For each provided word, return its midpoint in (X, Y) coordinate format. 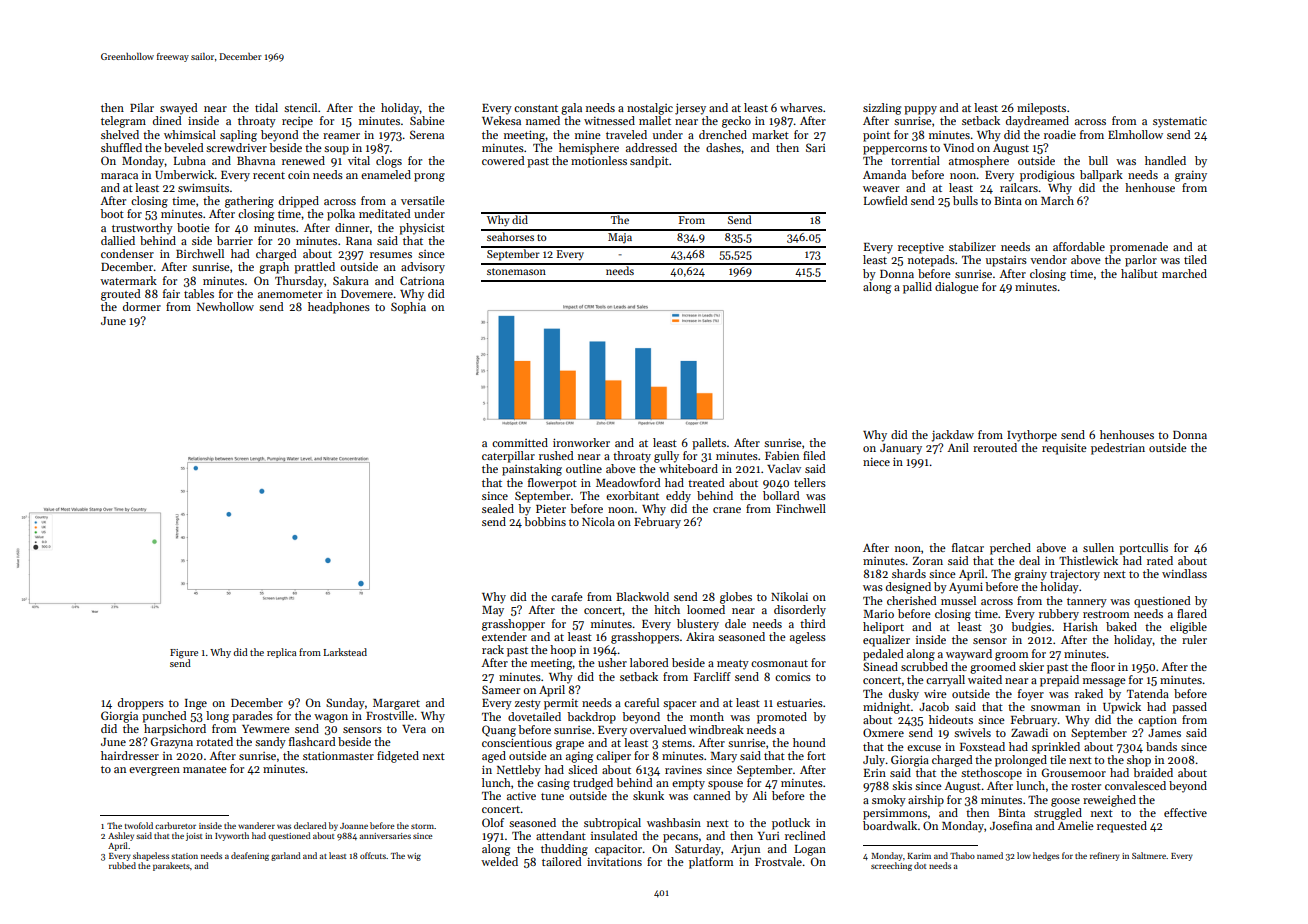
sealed (498, 508)
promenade (1139, 248)
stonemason (516, 271)
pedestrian (1118, 449)
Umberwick (185, 174)
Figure (184, 654)
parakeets (171, 866)
